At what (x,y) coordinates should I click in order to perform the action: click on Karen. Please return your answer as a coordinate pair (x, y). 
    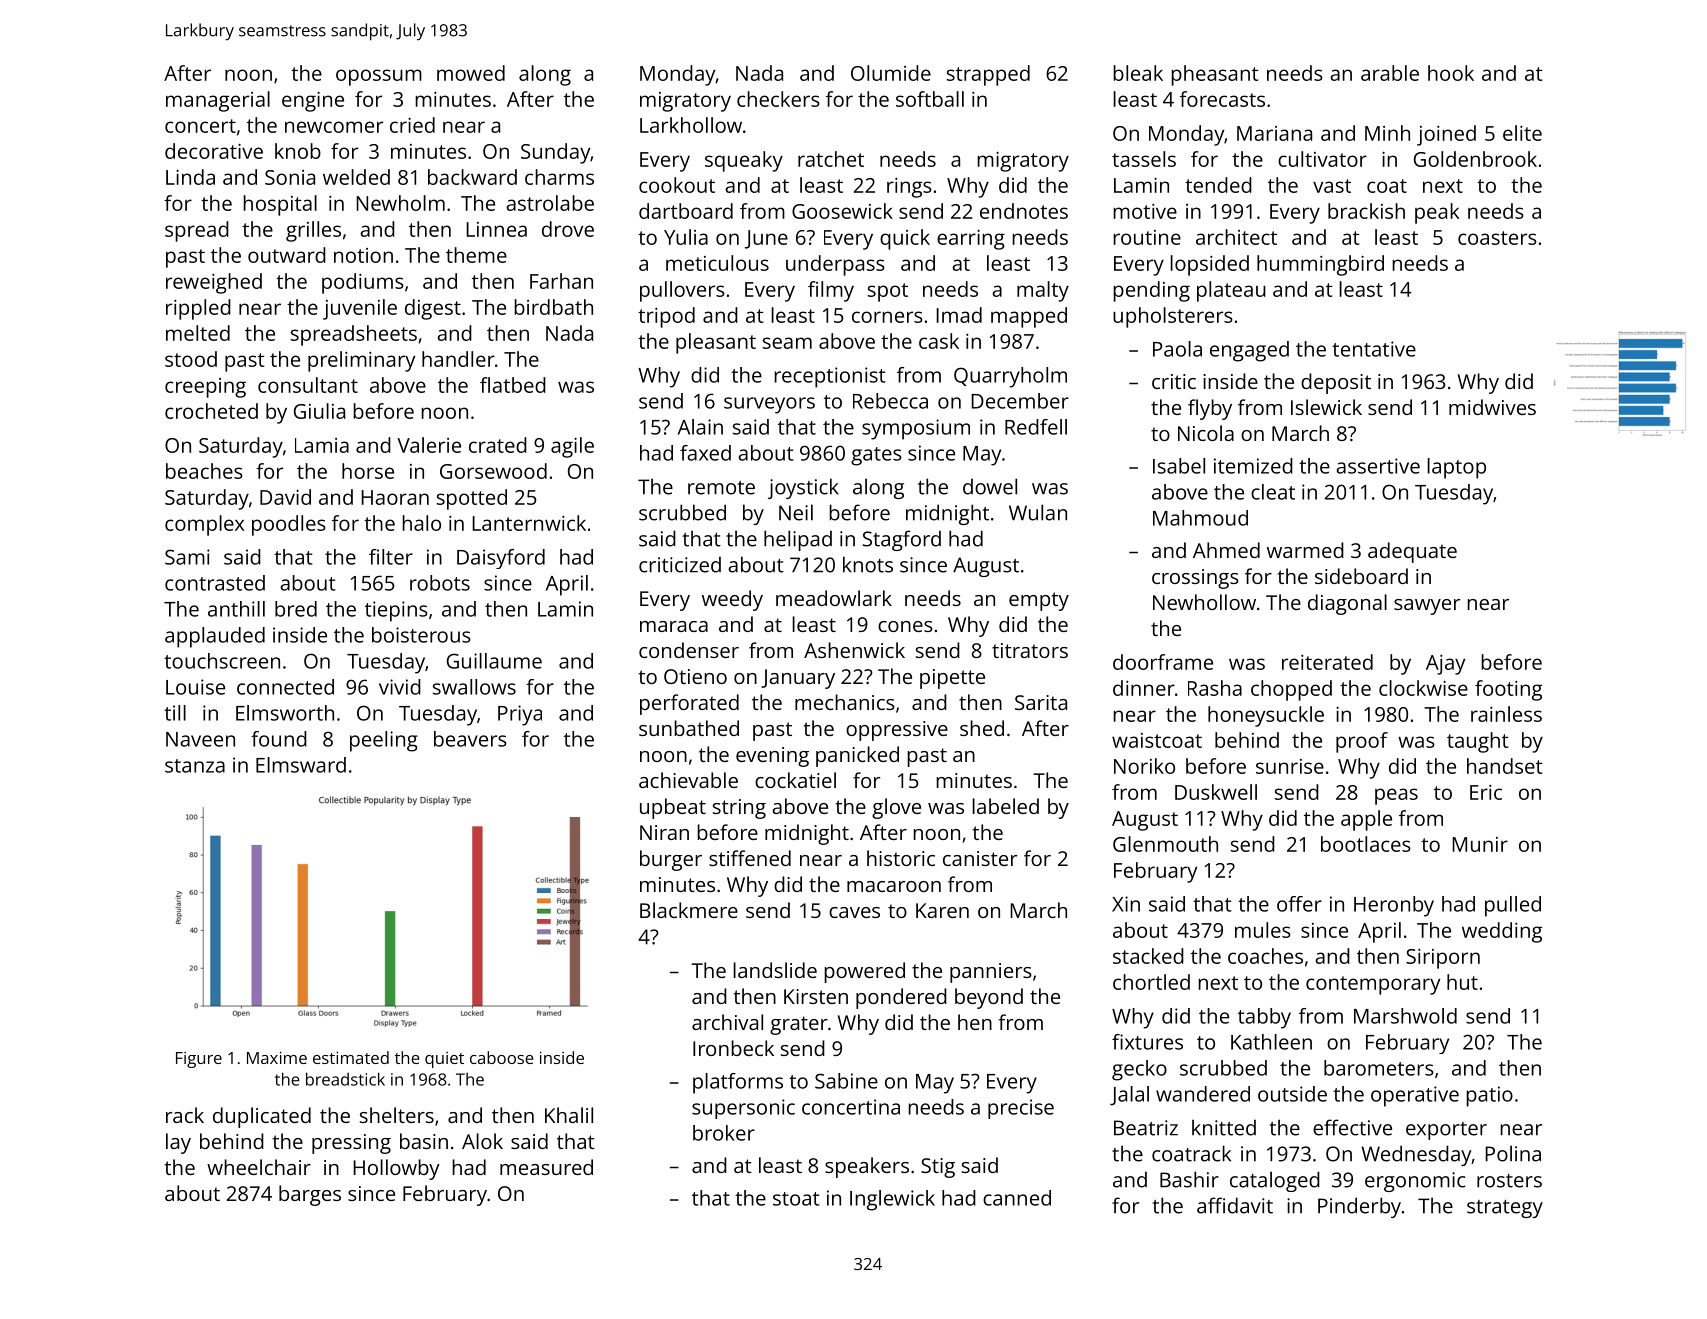
    Looking at the image, I should click on (942, 910).
